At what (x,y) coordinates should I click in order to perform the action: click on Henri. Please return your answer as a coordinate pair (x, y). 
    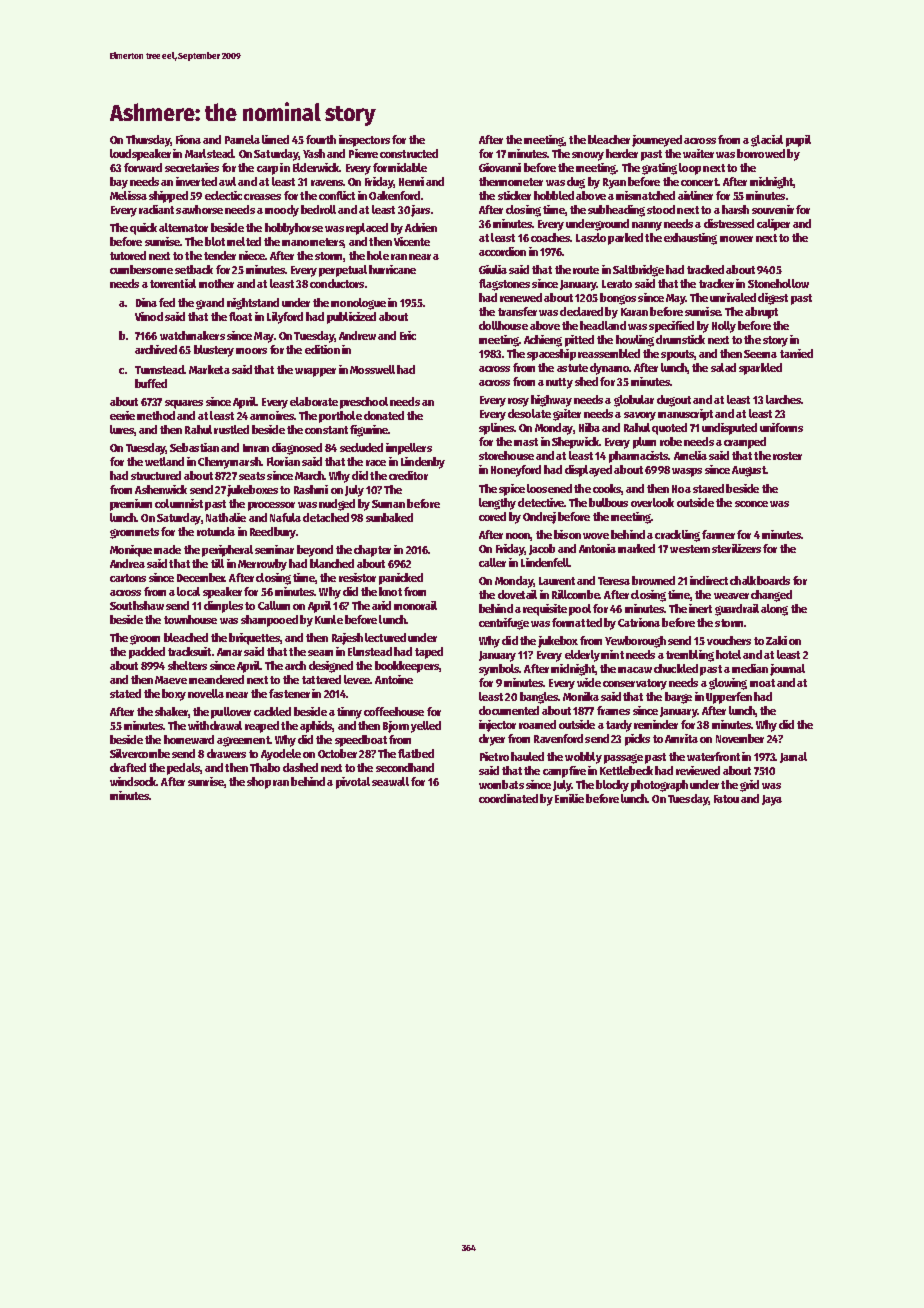
    Looking at the image, I should click on (411, 181).
